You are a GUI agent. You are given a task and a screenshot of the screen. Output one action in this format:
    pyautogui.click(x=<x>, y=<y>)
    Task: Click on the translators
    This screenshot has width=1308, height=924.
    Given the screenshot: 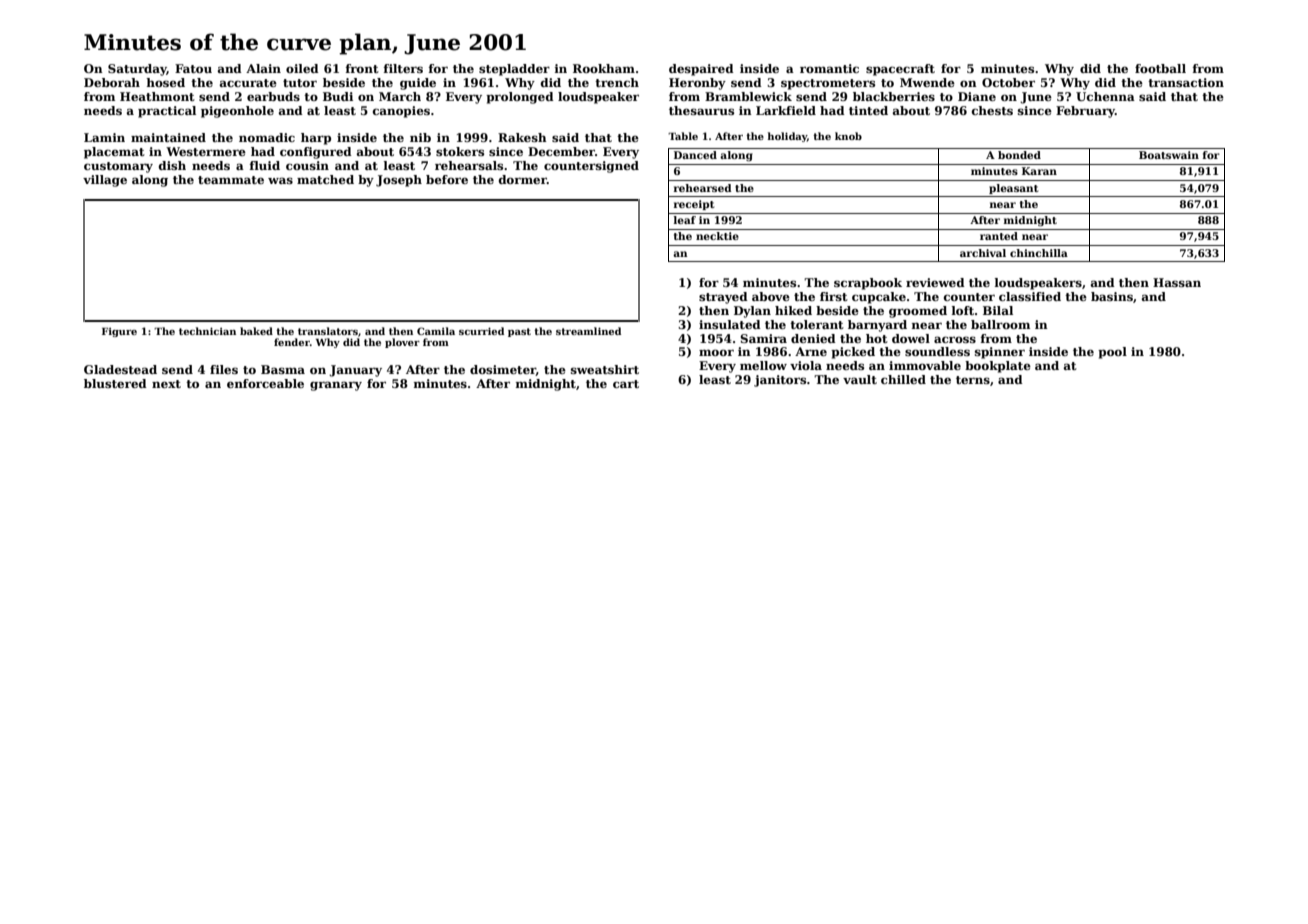 What is the action you would take?
    pyautogui.click(x=328, y=331)
